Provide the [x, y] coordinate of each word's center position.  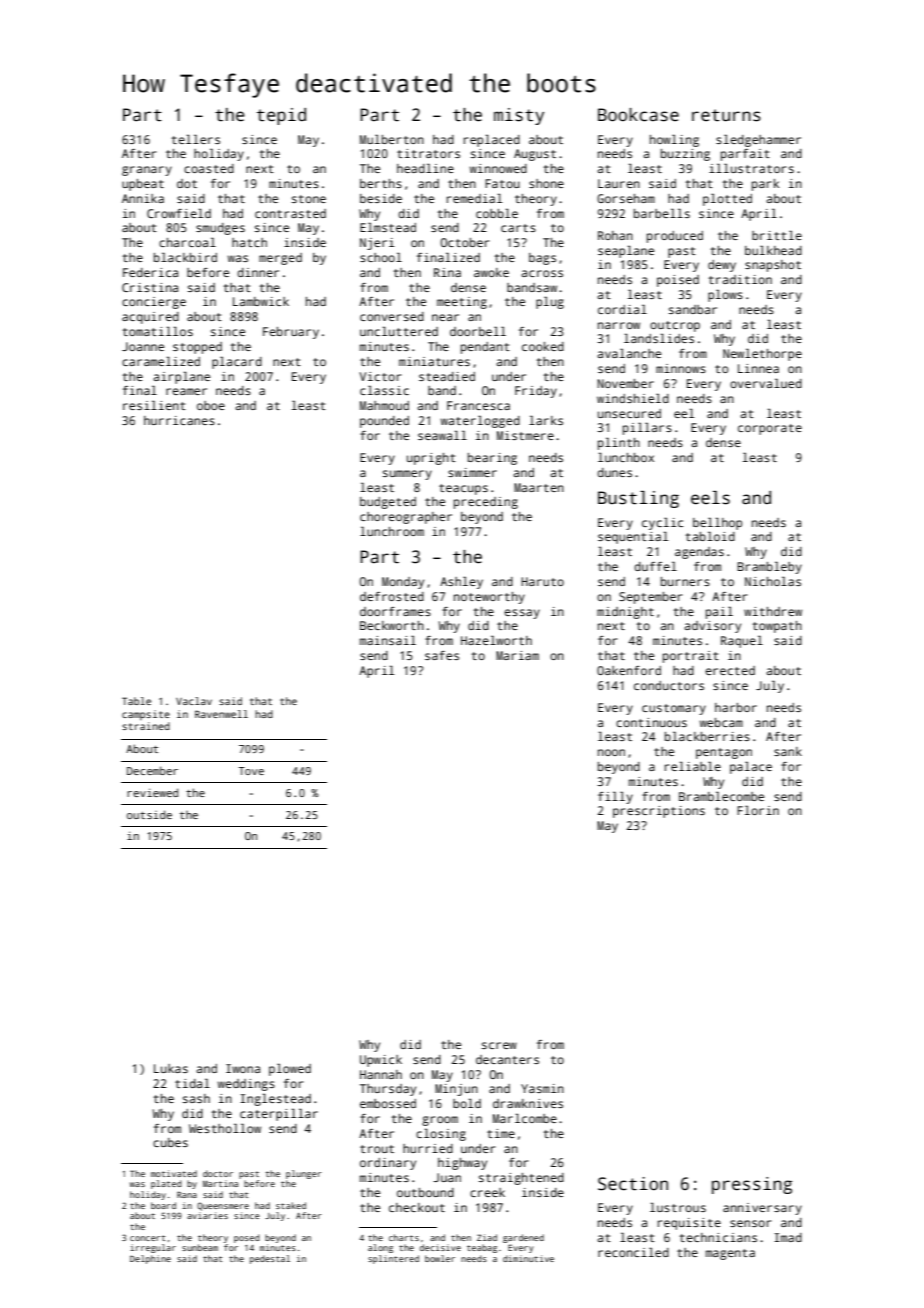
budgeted [388, 503]
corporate [770, 429]
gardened [523, 1238]
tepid [281, 116]
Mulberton [392, 139]
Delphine [150, 1259]
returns [726, 115]
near [445, 317]
